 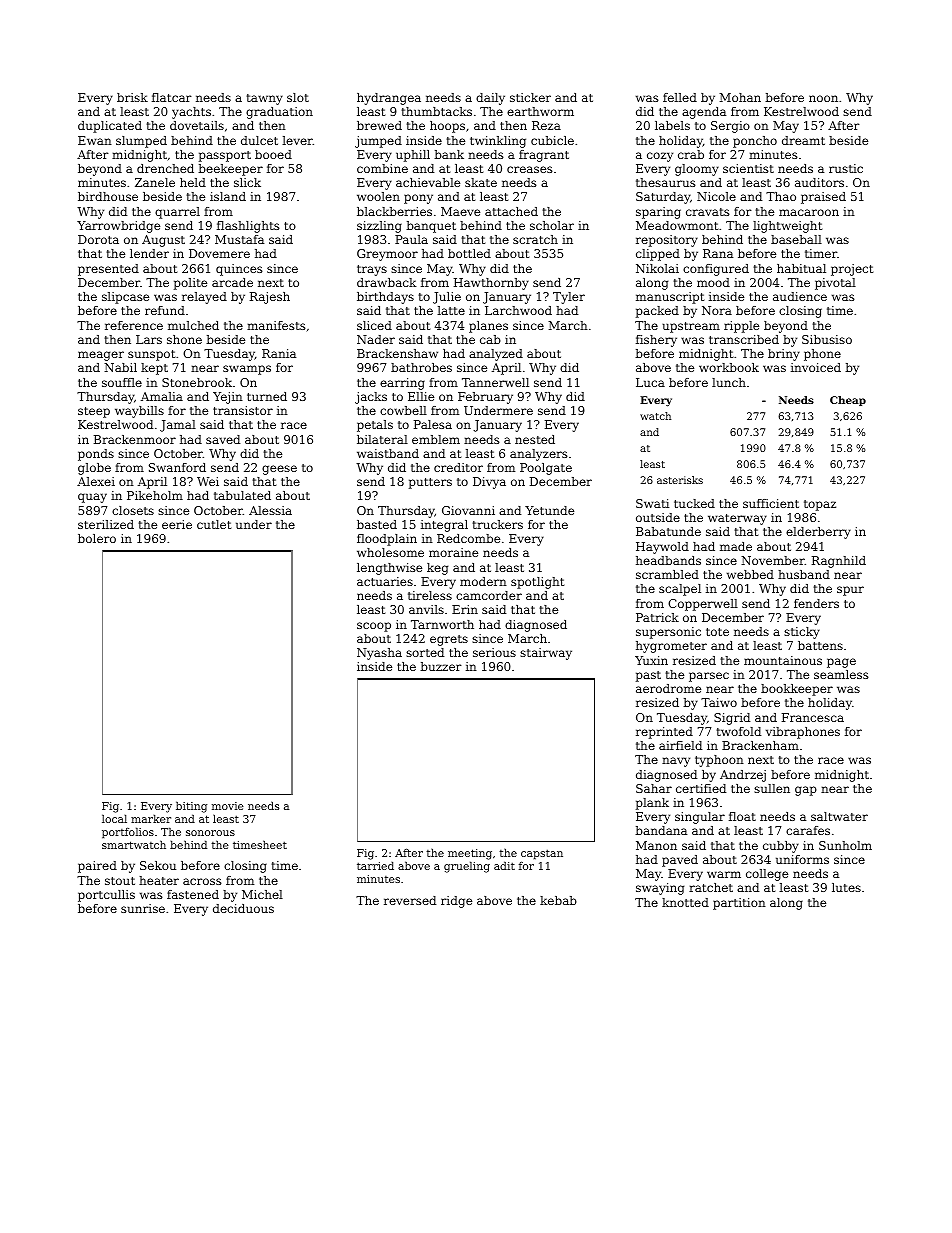 What do you see at coordinates (110, 127) in the screenshot?
I see `duplicated` at bounding box center [110, 127].
